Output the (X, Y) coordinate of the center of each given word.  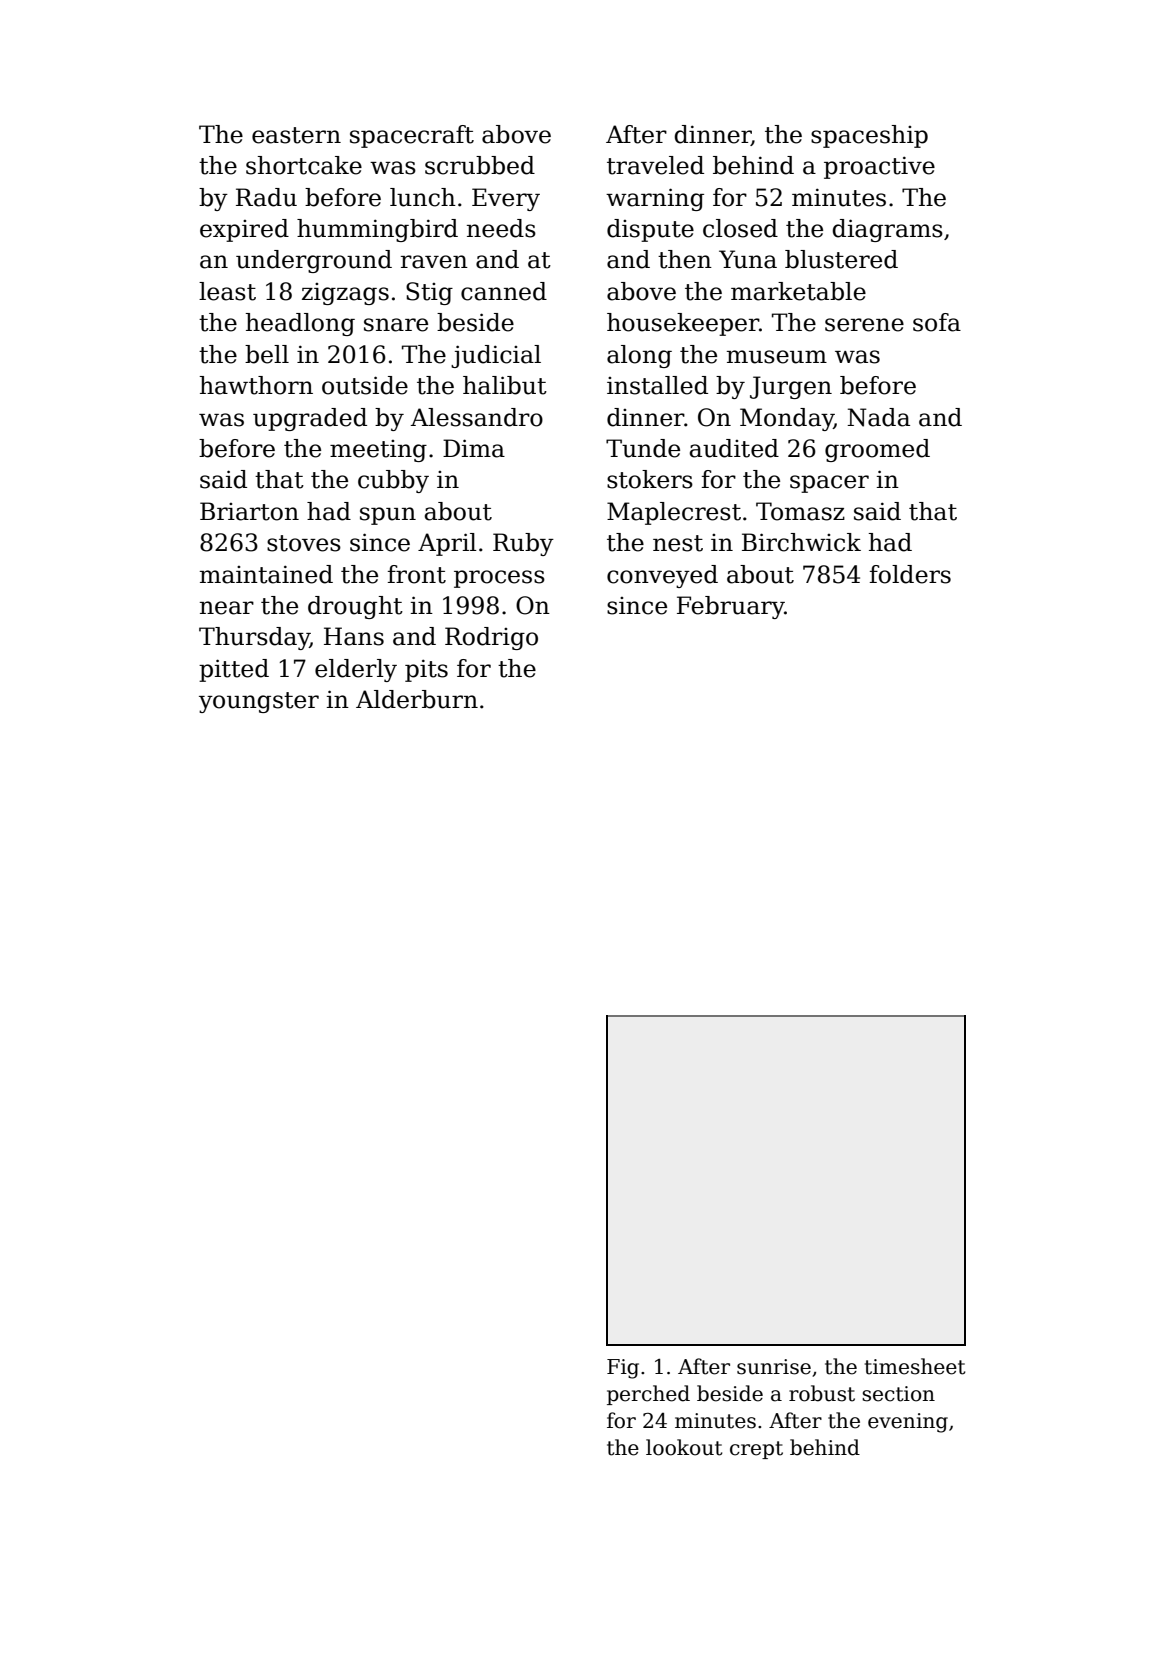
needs (501, 228)
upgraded (310, 419)
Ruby (523, 544)
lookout (684, 1447)
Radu (266, 197)
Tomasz (800, 511)
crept (756, 1450)
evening (908, 1423)
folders (910, 574)
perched (648, 1395)
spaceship (869, 136)
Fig (623, 1369)
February (731, 607)
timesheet (915, 1366)
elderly (356, 670)
